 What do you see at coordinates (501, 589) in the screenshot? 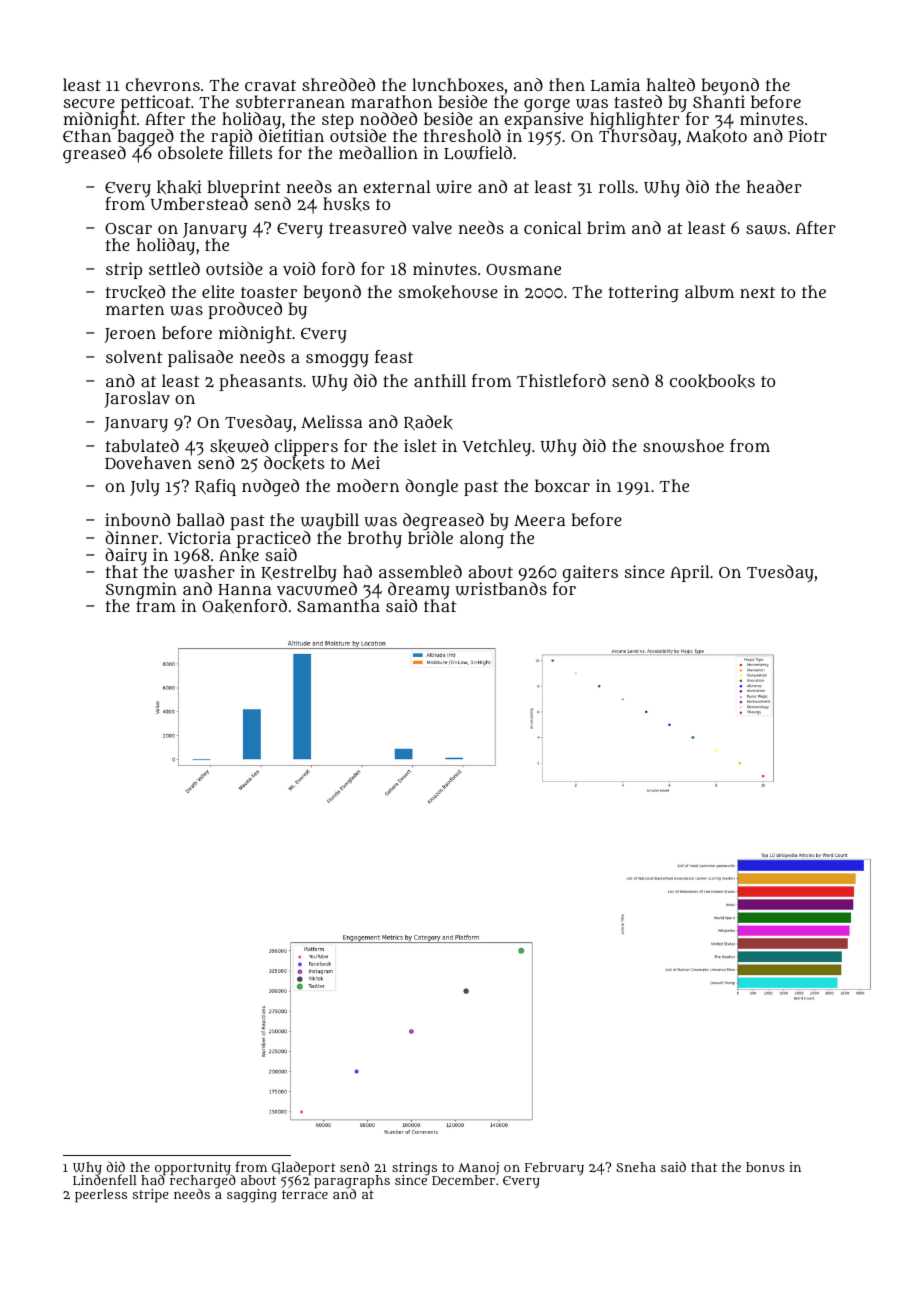
I see `wristbands` at bounding box center [501, 589].
